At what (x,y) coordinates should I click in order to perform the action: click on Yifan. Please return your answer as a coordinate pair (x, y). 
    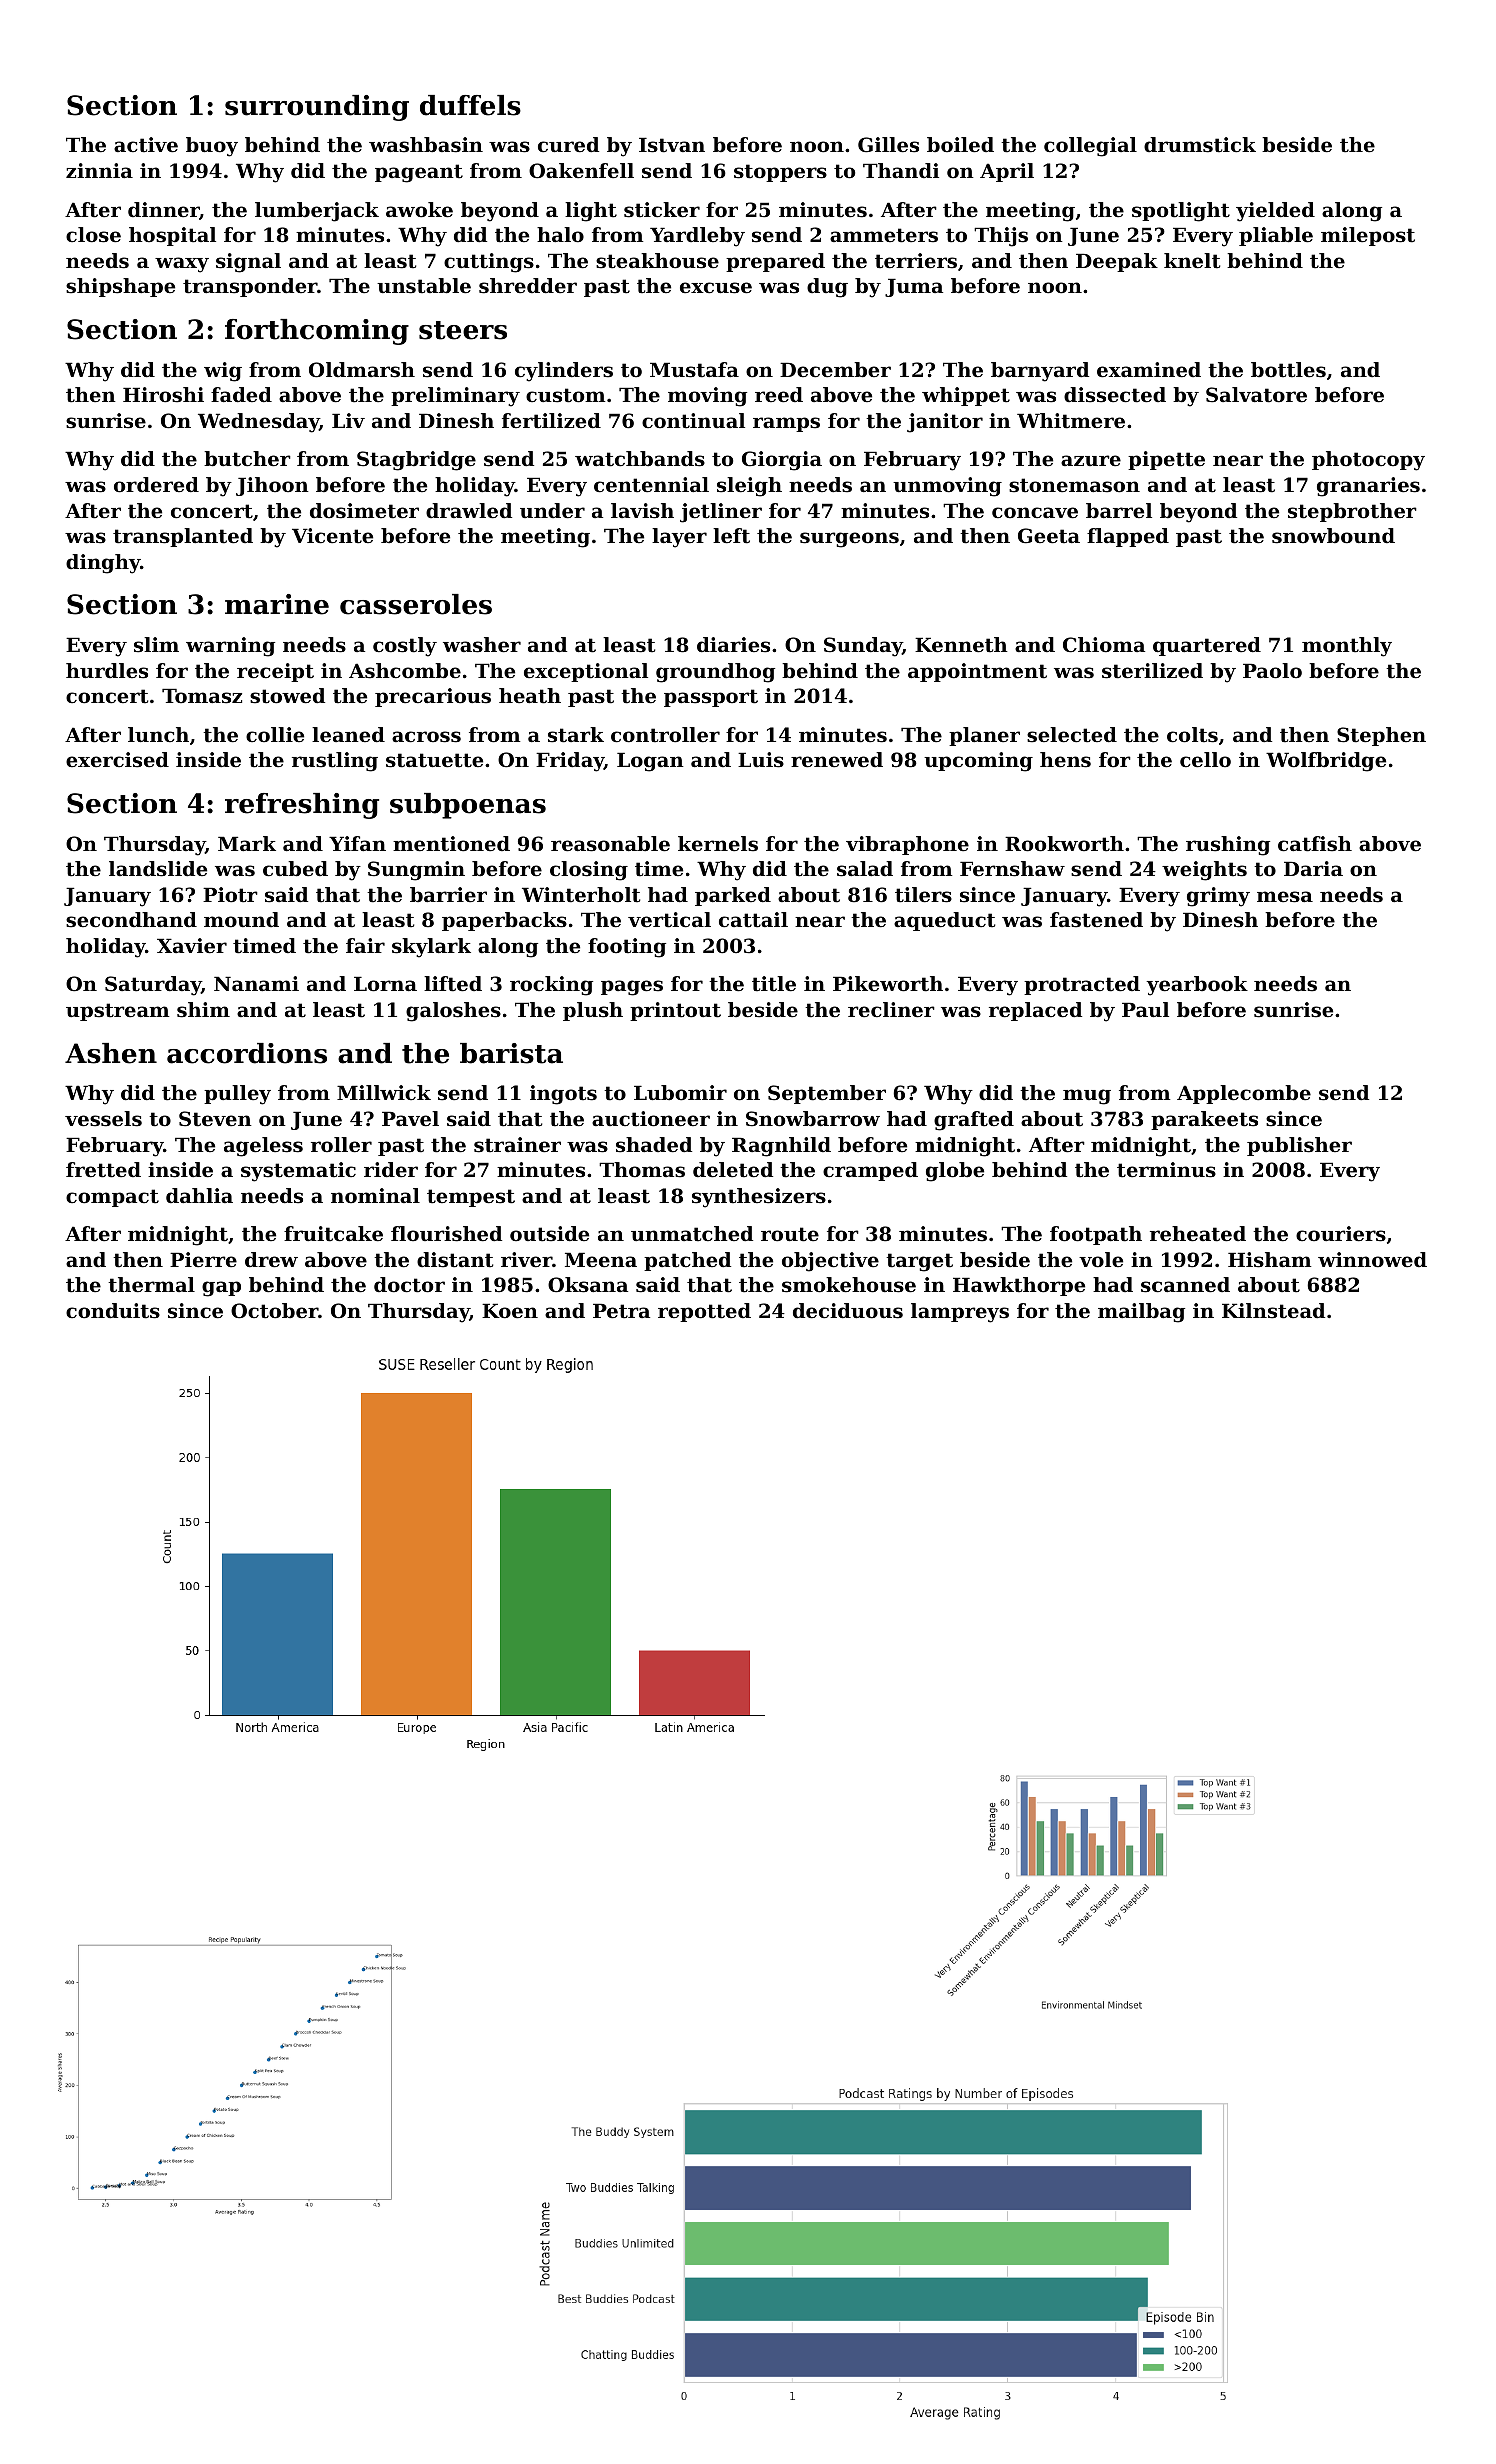
    Looking at the image, I should click on (357, 844).
